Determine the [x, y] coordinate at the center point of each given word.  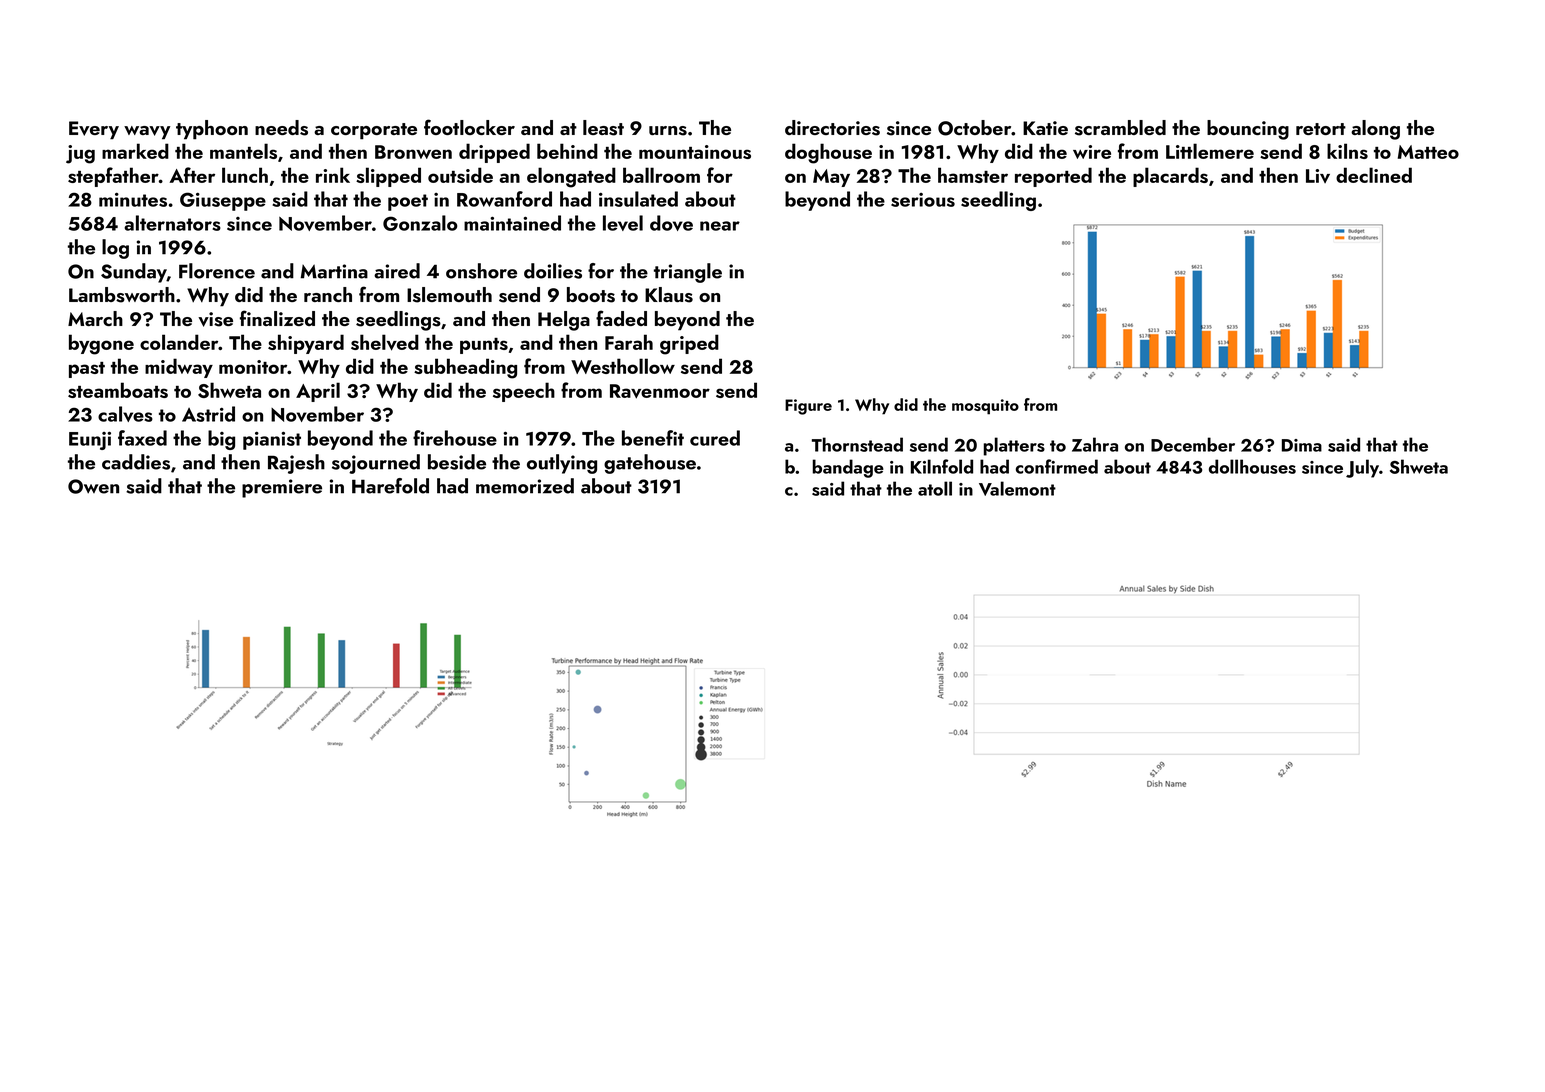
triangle [688, 273]
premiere [282, 488]
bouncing [1248, 130]
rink [333, 175]
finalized [277, 318]
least [603, 128]
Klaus [669, 295]
